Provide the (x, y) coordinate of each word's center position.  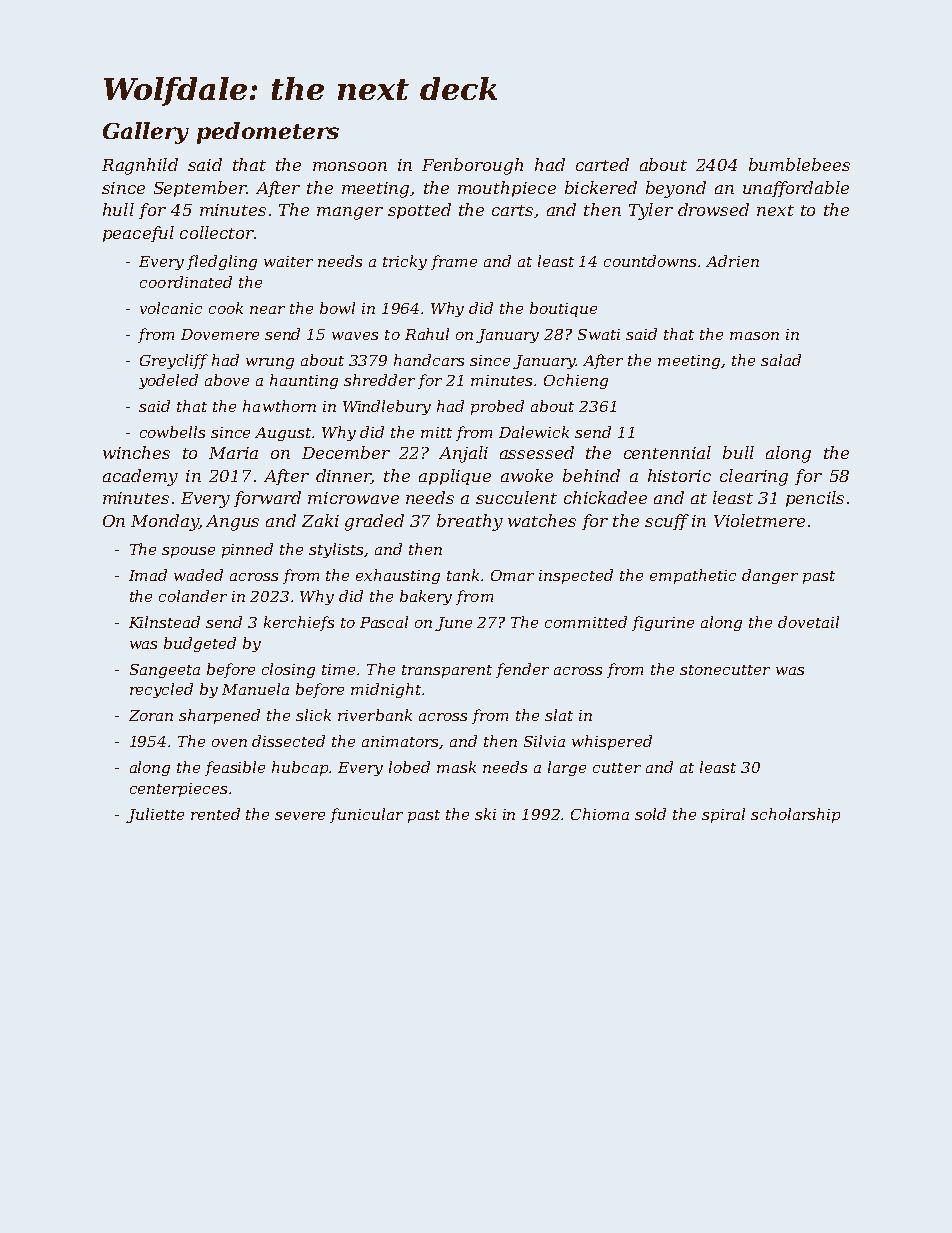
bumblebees (799, 164)
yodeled (168, 381)
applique (455, 477)
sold (650, 814)
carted (602, 164)
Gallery (146, 133)
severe (300, 816)
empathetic (693, 576)
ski (485, 814)
